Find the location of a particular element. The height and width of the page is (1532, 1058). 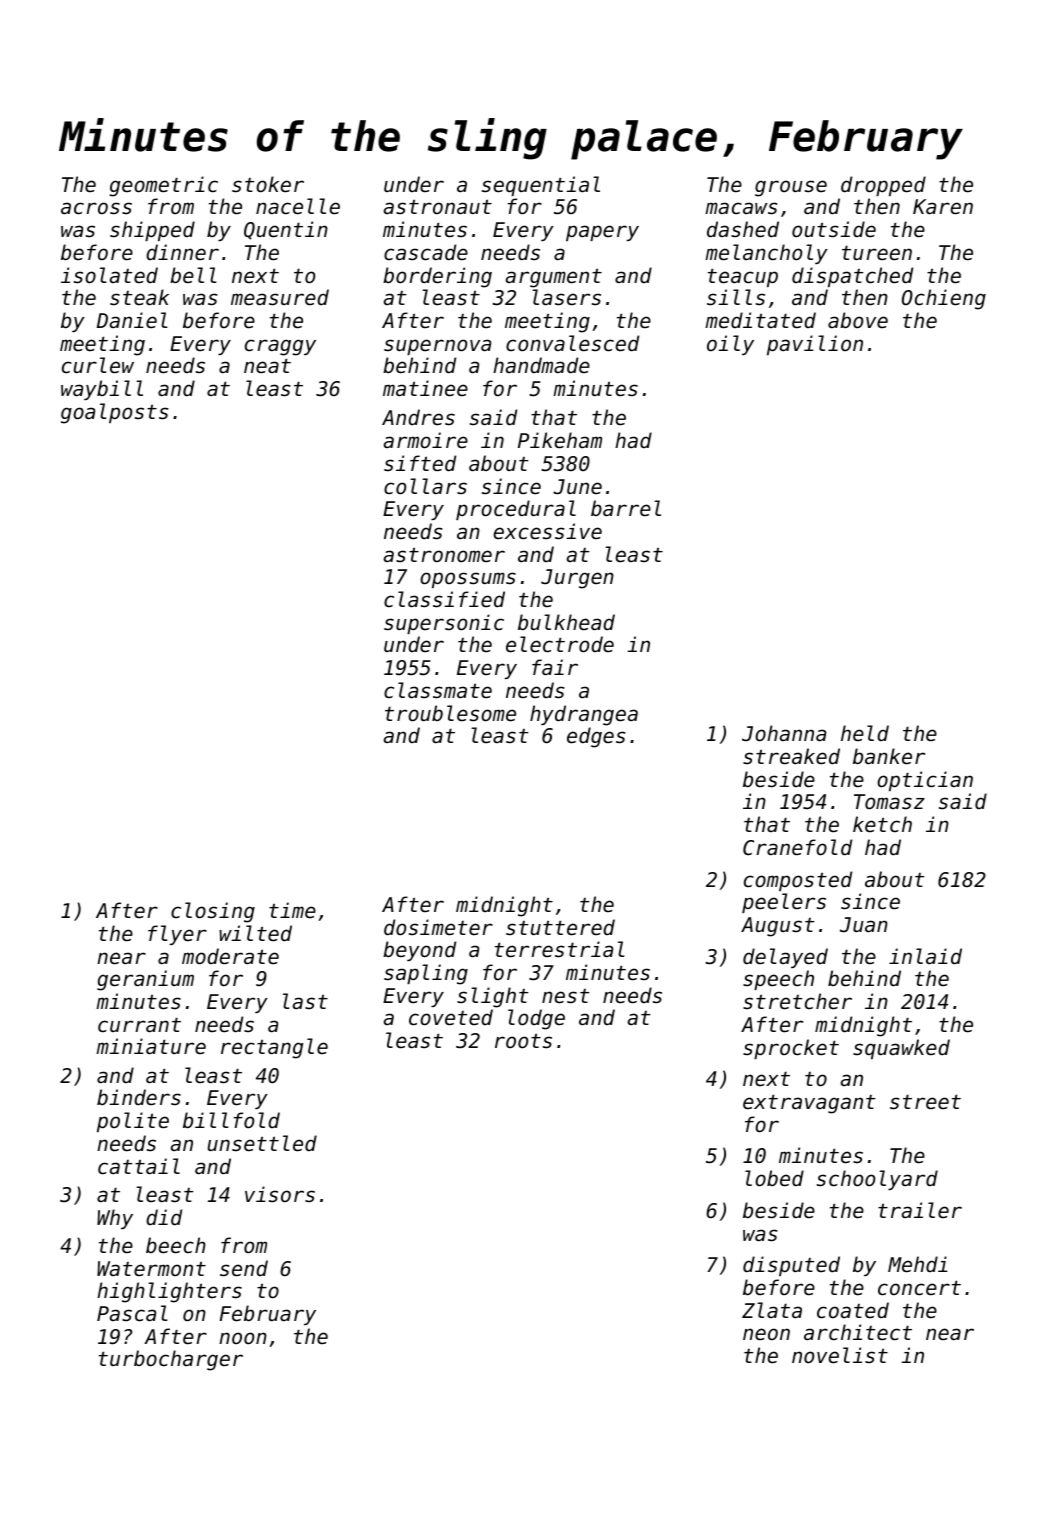

June is located at coordinates (577, 487).
